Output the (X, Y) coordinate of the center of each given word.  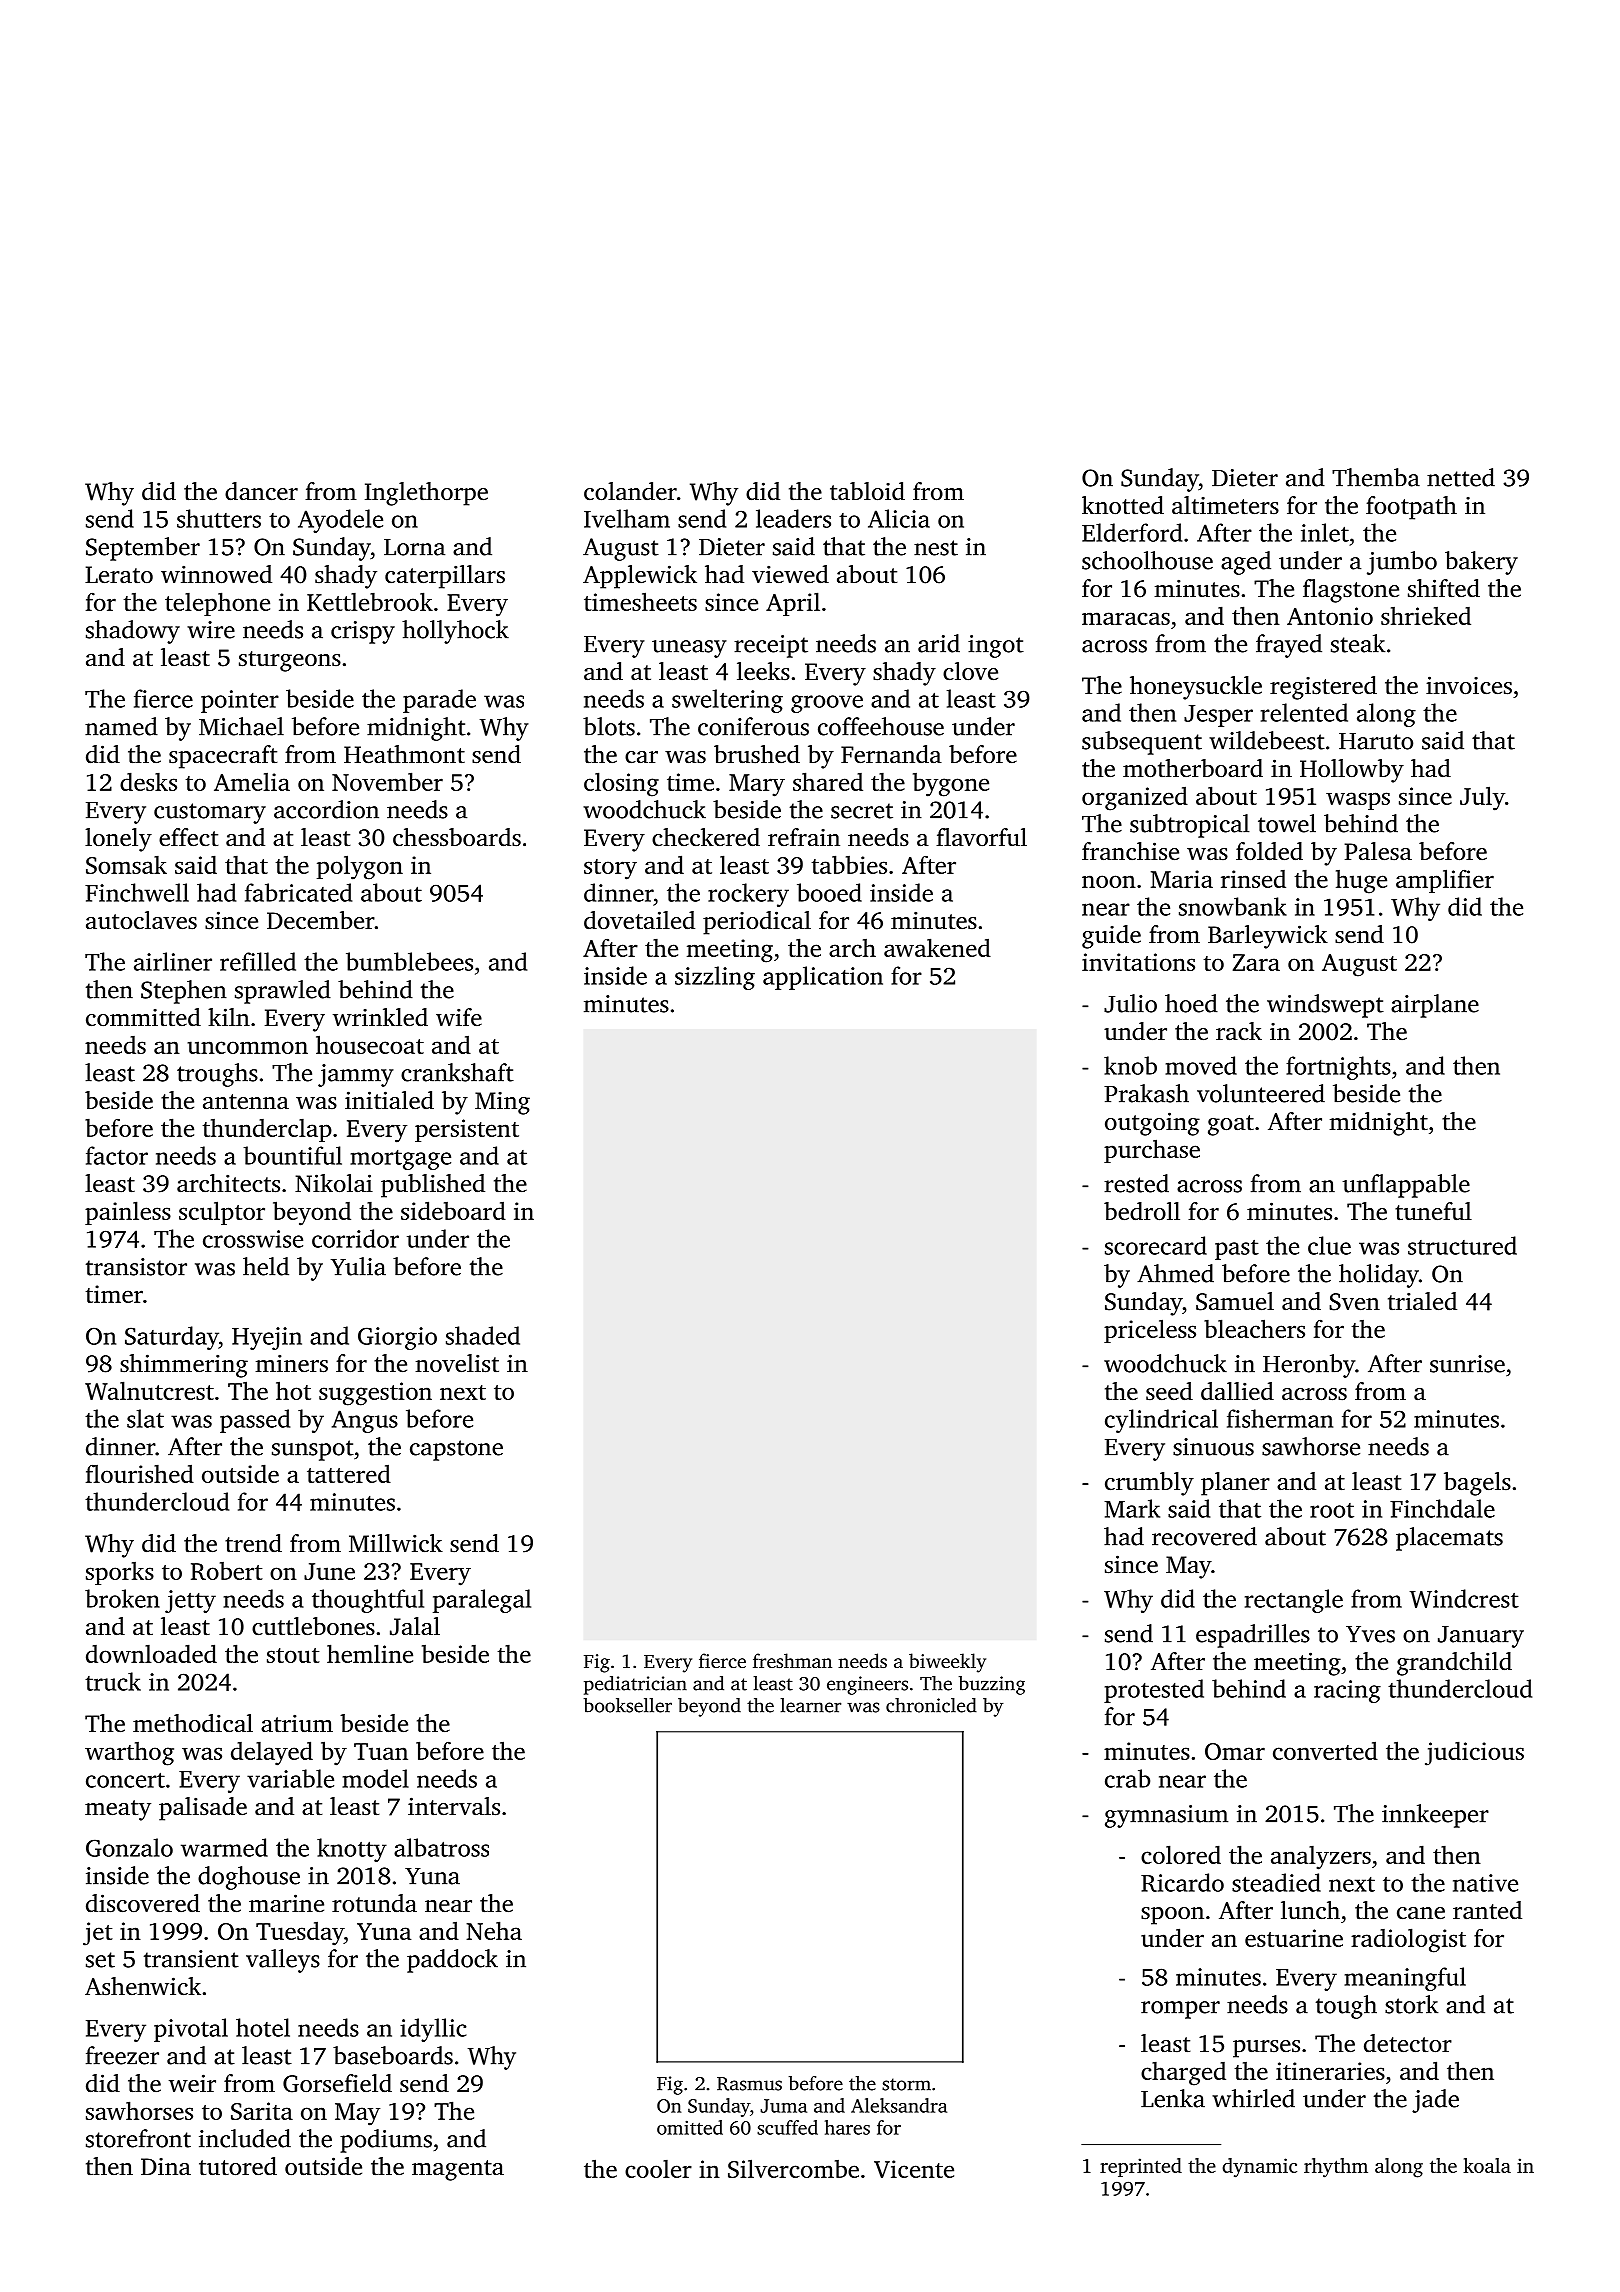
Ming (502, 1103)
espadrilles (1253, 1636)
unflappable (1406, 1186)
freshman (792, 1660)
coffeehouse (881, 726)
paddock (452, 1961)
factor (117, 1155)
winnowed (216, 574)
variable (290, 1778)
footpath (1411, 508)
